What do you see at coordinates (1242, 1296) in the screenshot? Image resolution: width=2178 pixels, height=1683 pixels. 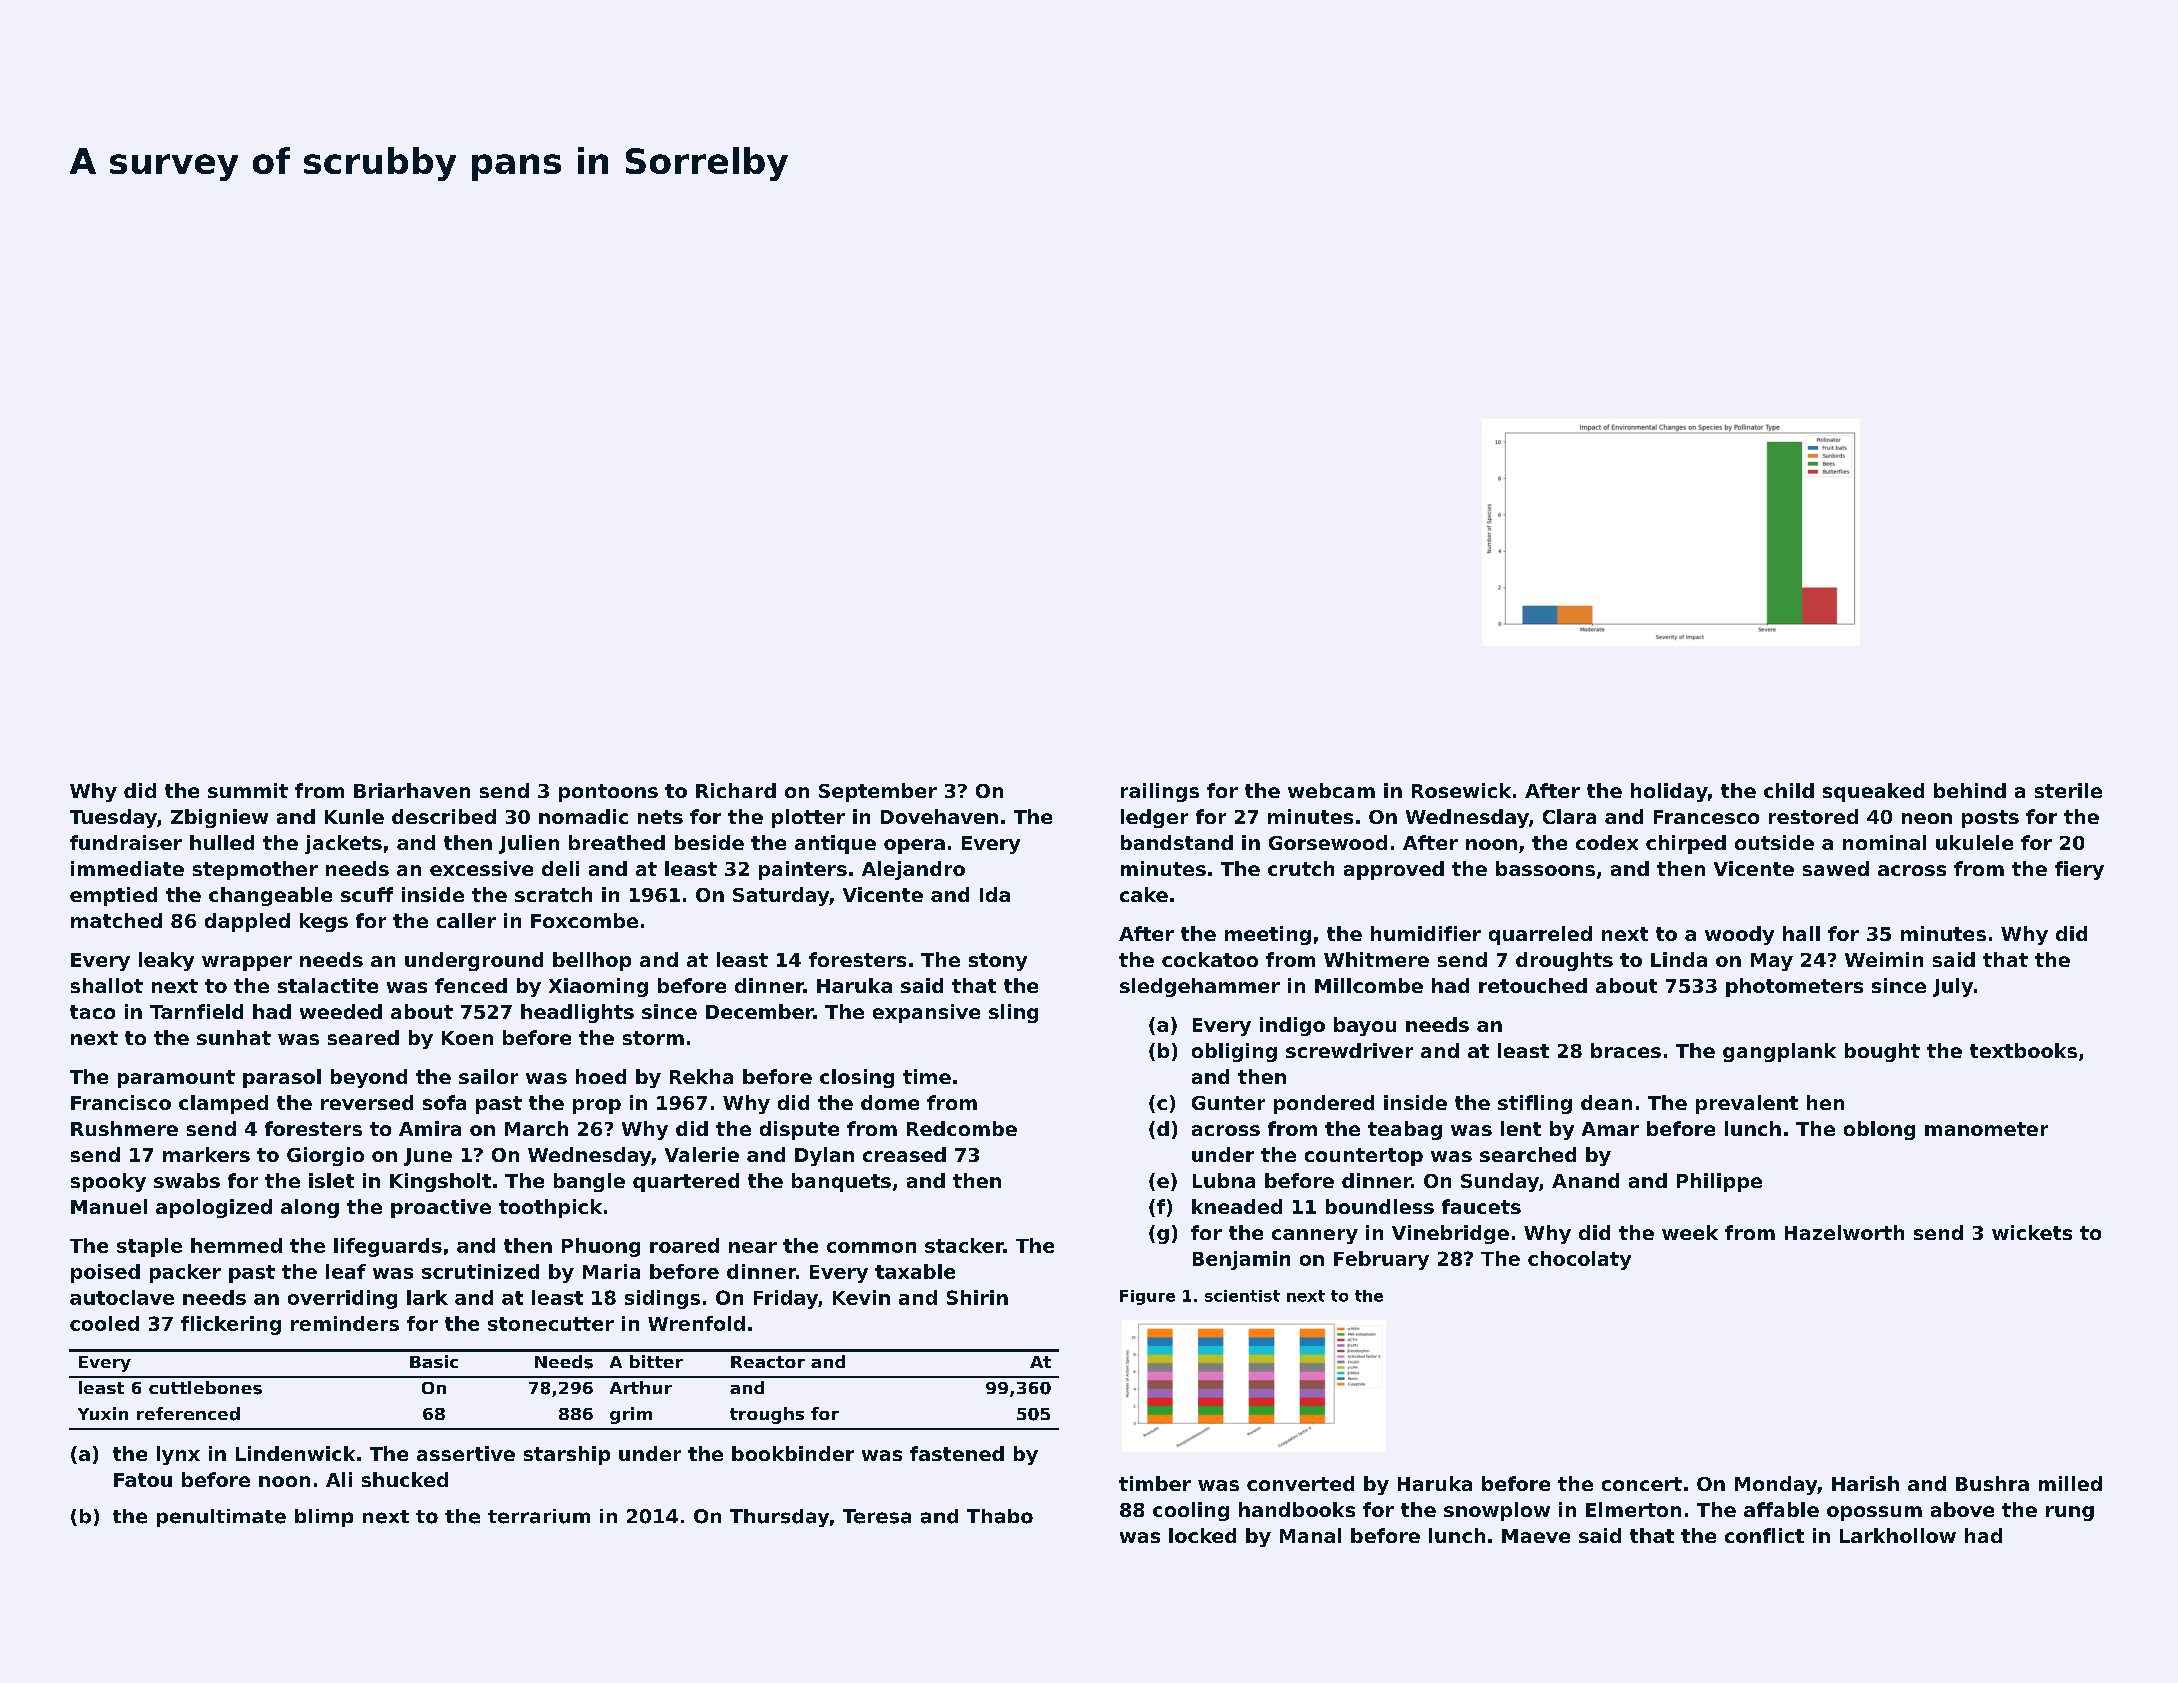 I see `scientist` at bounding box center [1242, 1296].
